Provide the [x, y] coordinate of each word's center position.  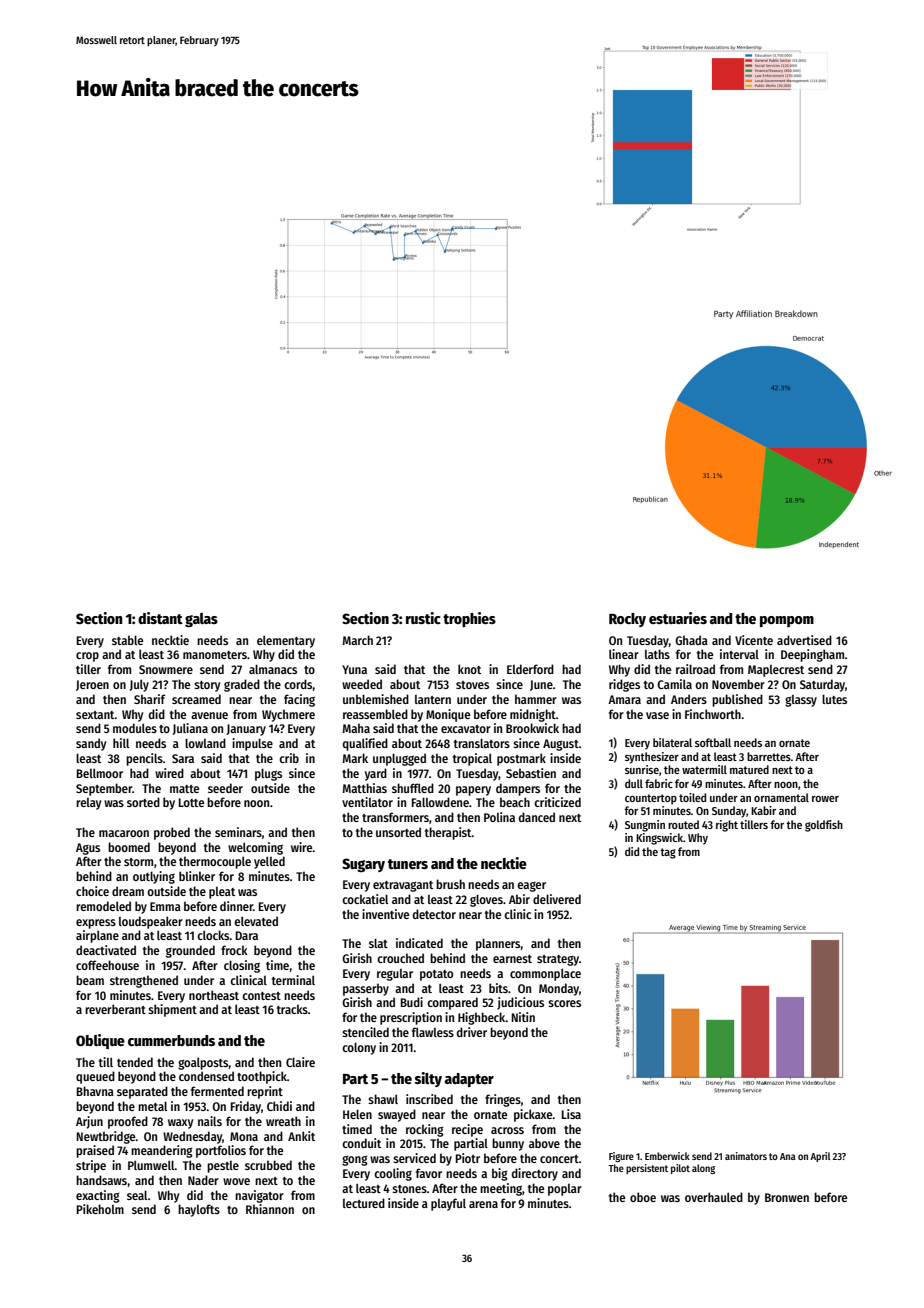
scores [564, 1003]
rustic [423, 618]
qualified [365, 744]
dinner [236, 906]
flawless [433, 1032]
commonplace [545, 974]
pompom [787, 621]
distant [160, 618]
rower [825, 799]
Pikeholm [100, 1209]
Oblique [100, 1041]
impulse [252, 744]
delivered [557, 899]
